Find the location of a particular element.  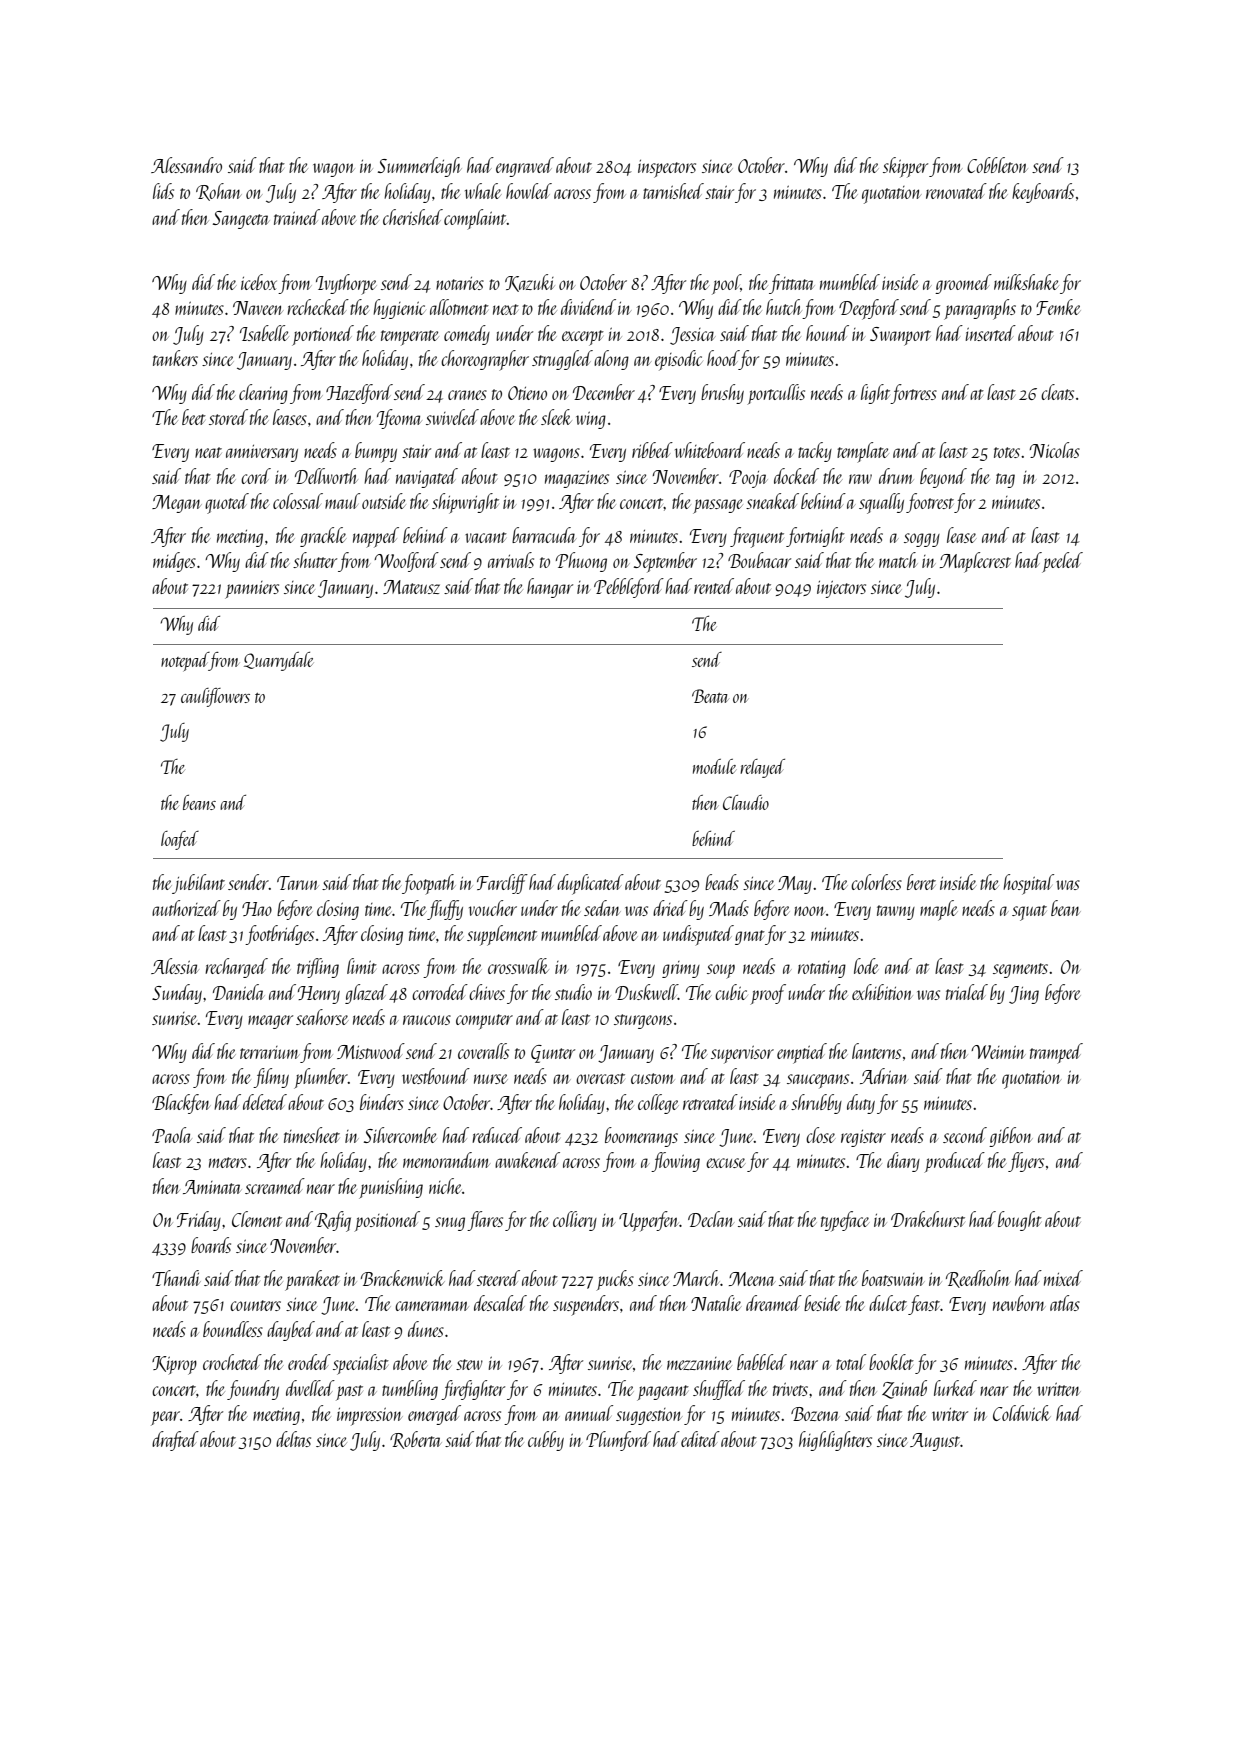

Thandi is located at coordinates (176, 1278).
